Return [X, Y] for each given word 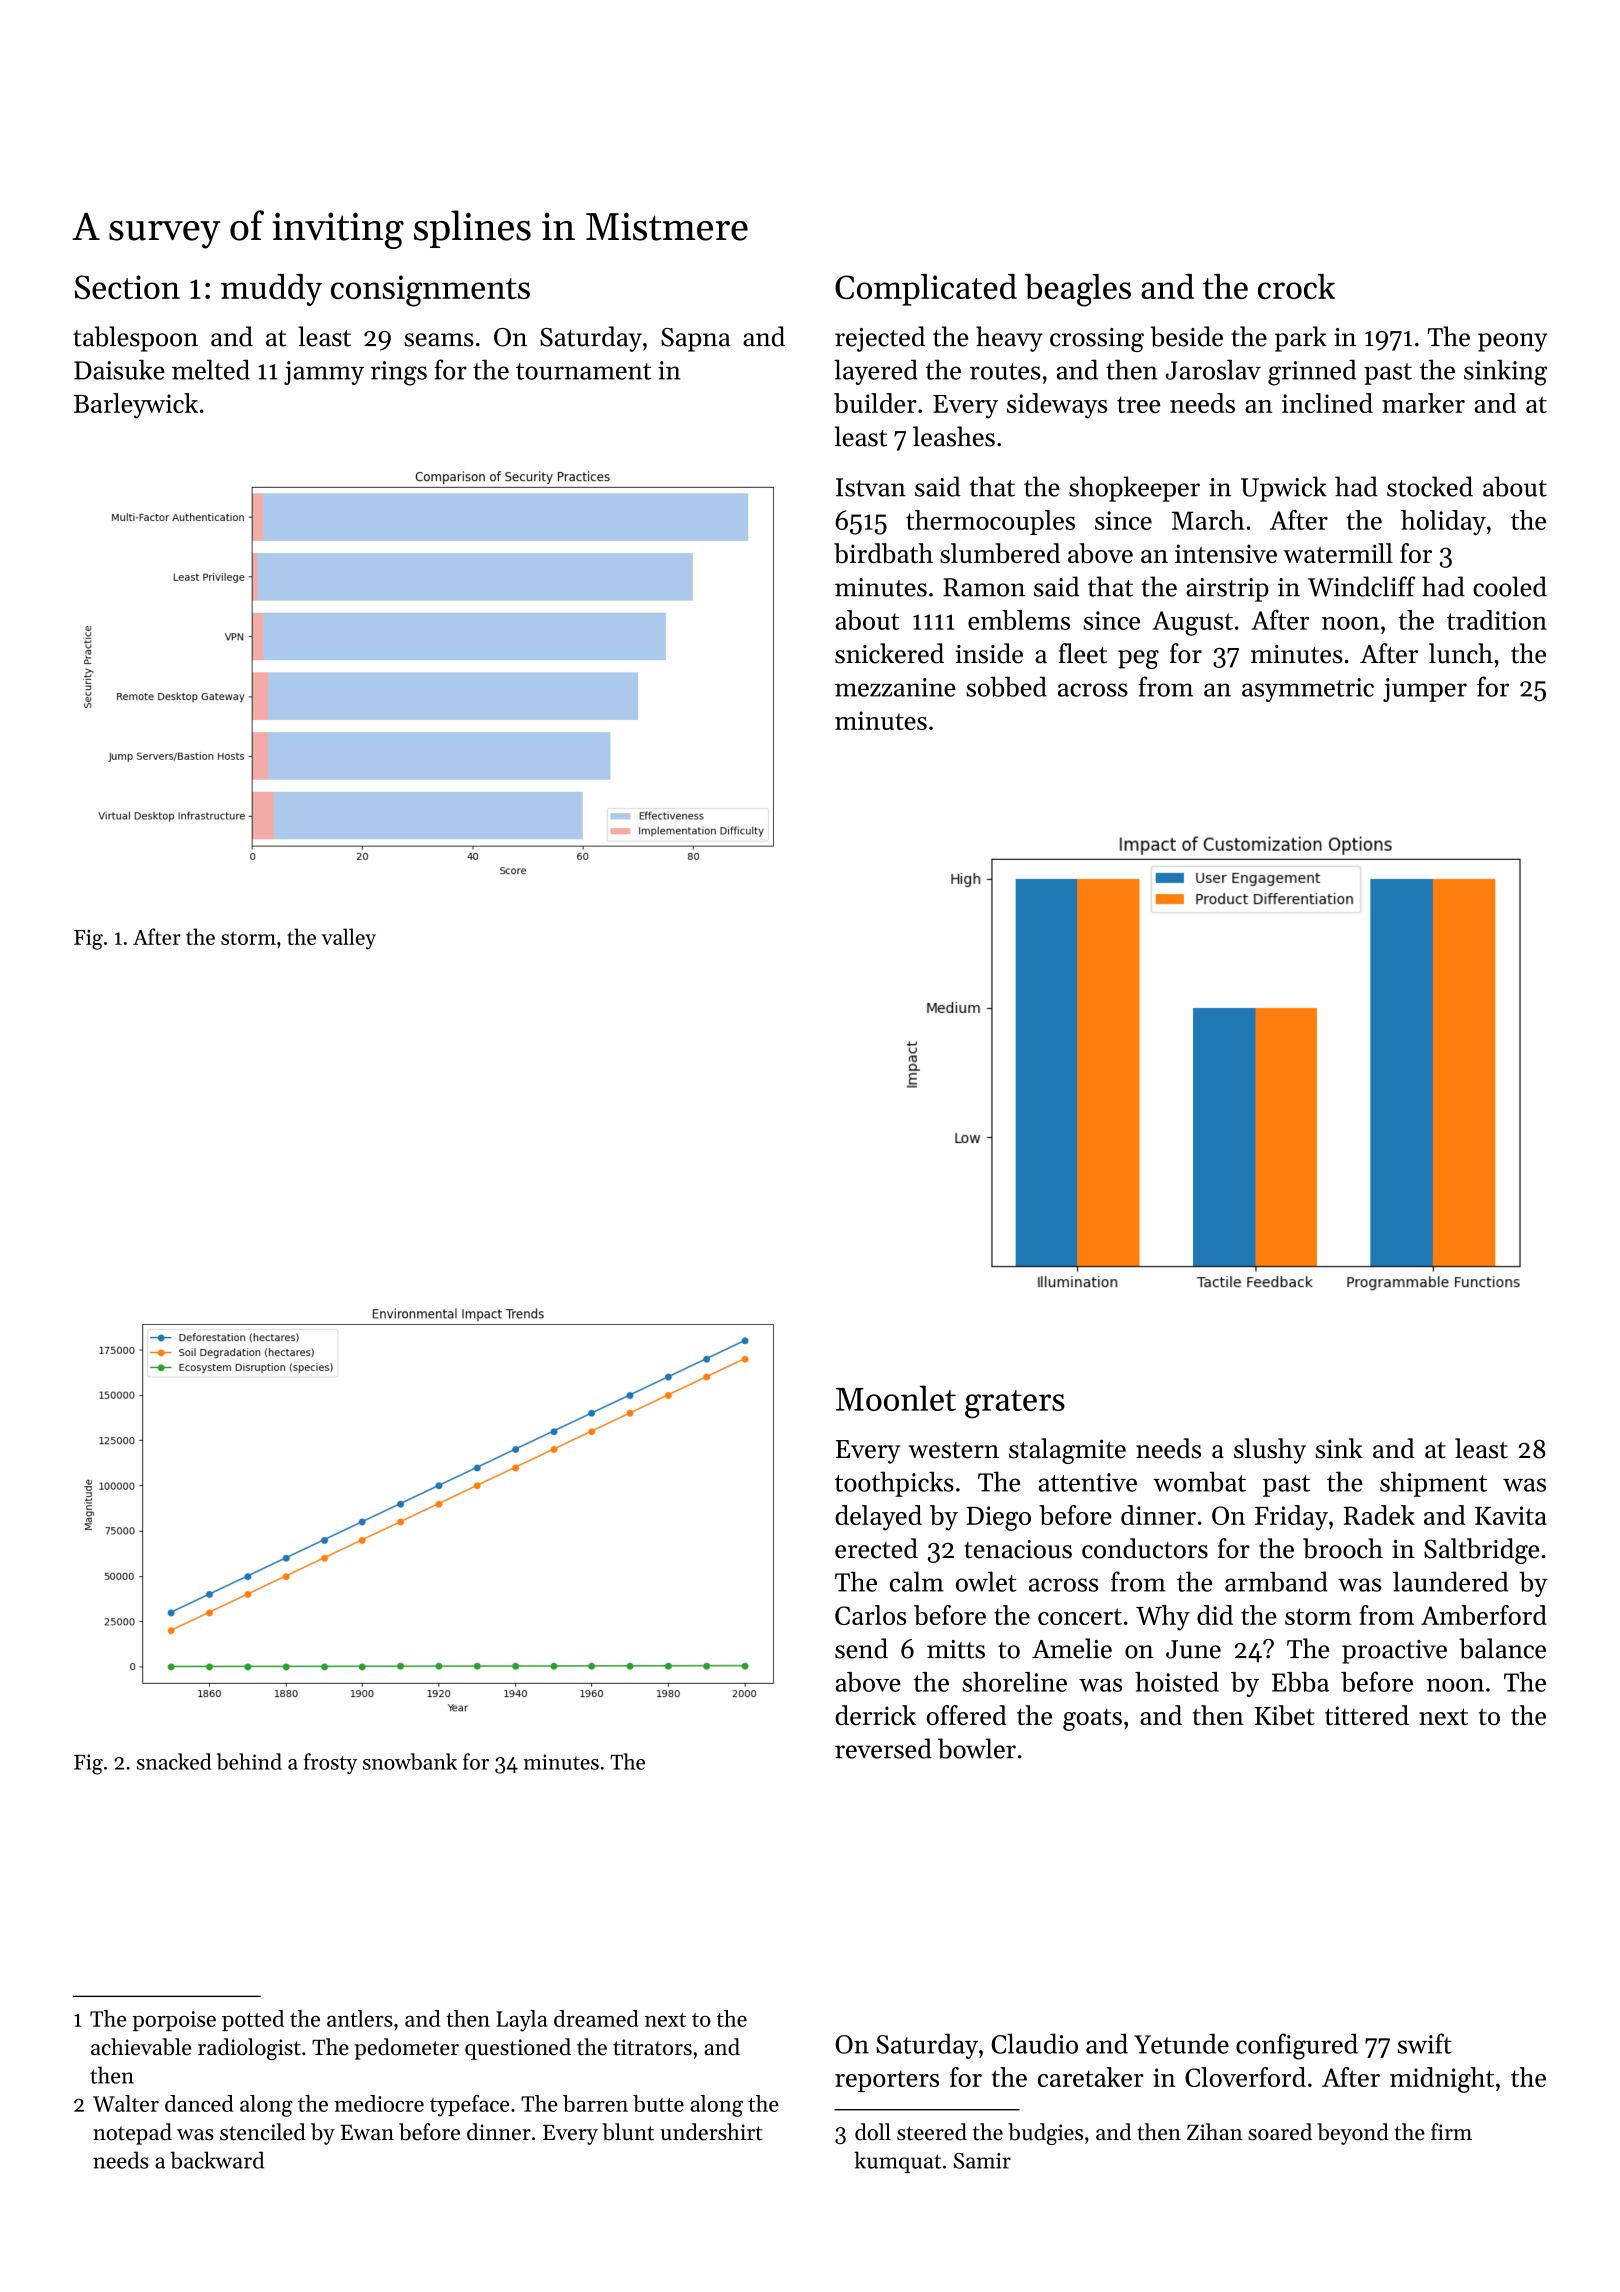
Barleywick [136, 406]
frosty [330, 1763]
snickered [889, 653]
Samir [982, 2161]
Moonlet [896, 1398]
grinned [1312, 372]
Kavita [1511, 1515]
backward [217, 2160]
